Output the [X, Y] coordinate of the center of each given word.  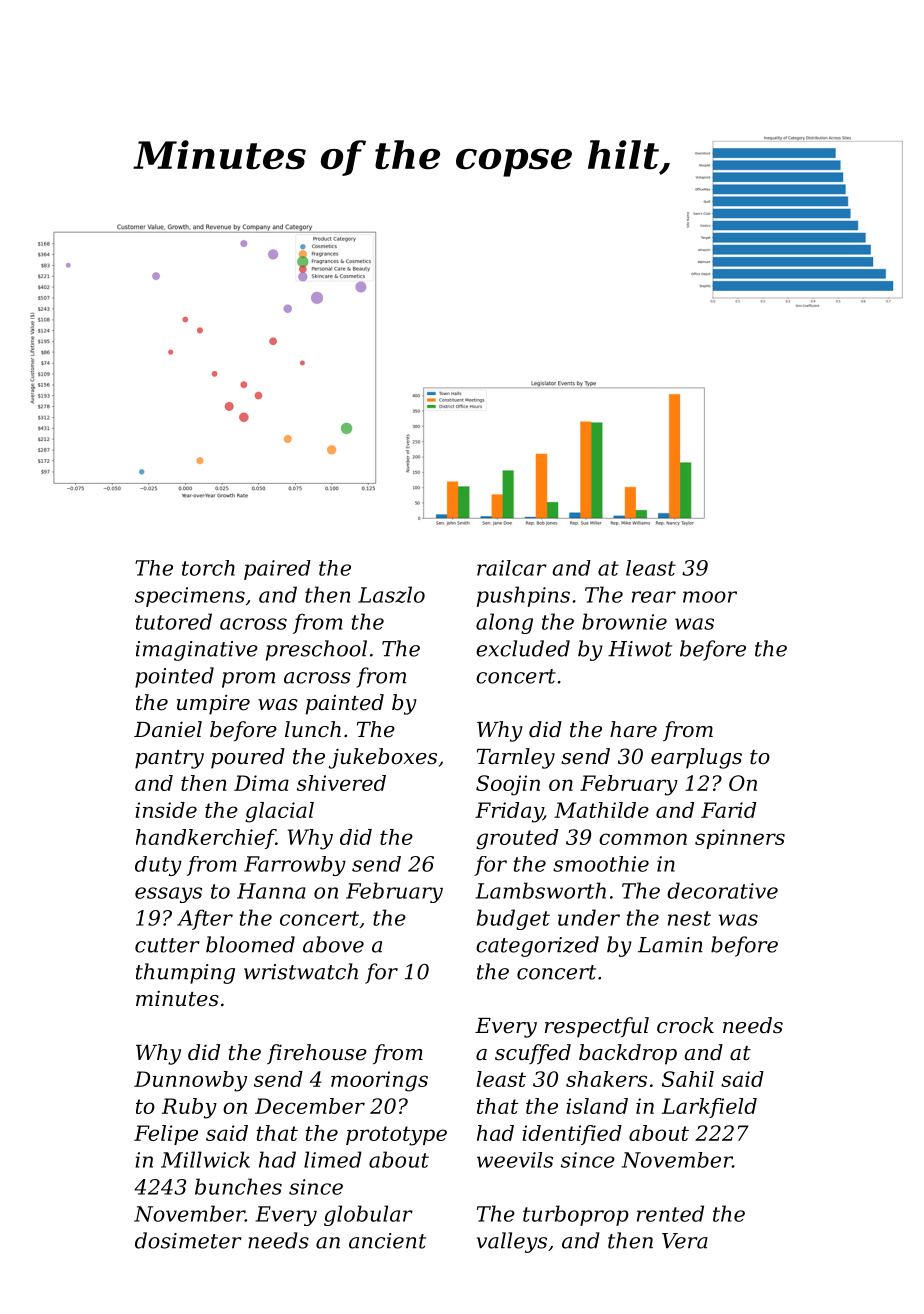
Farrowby [295, 866]
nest [689, 918]
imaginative [197, 651]
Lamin [670, 945]
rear [654, 597]
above [333, 944]
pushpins [523, 596]
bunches [238, 1186]
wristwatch [301, 971]
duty [158, 866]
